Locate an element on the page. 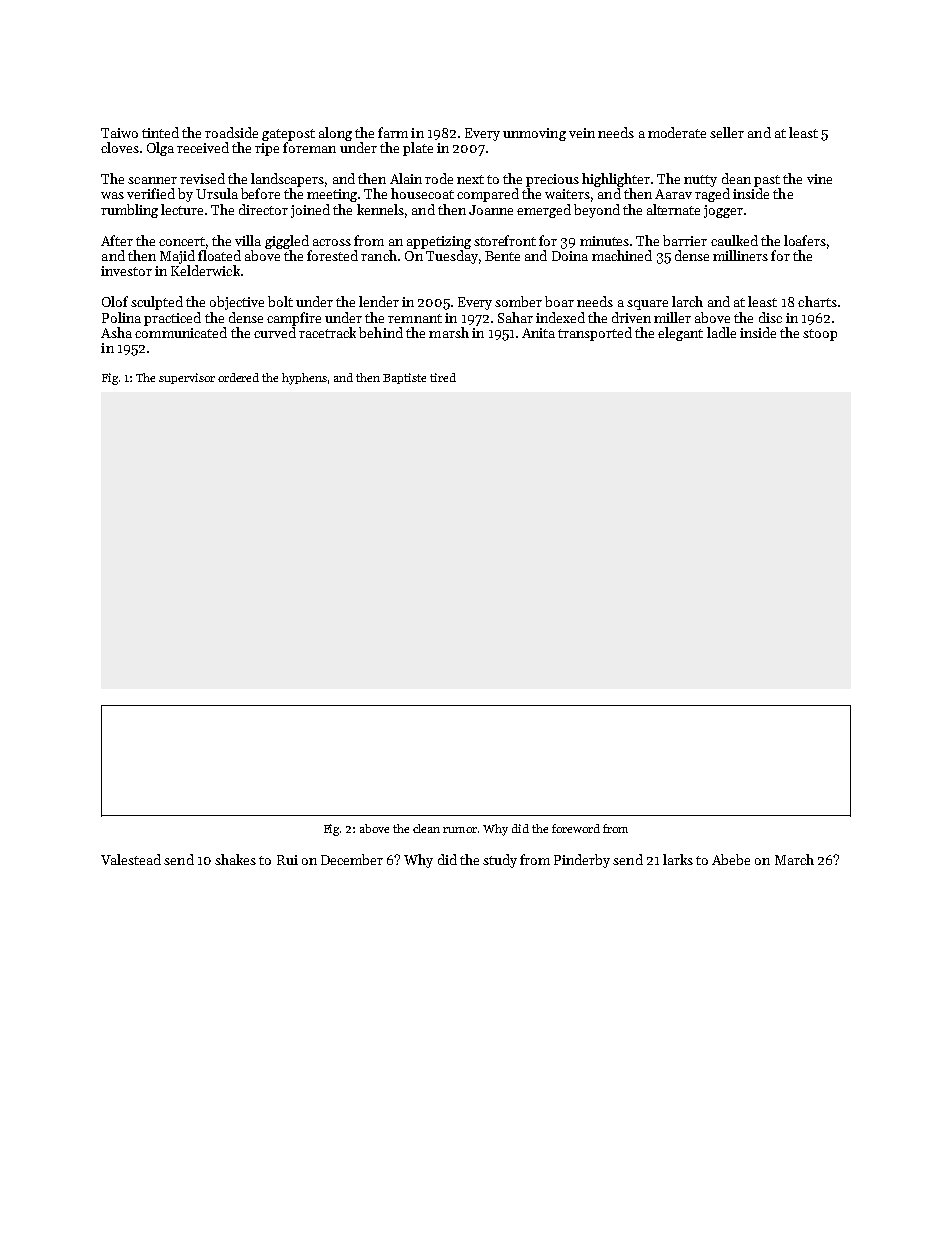 The height and width of the image is (1233, 952). received is located at coordinates (203, 147).
